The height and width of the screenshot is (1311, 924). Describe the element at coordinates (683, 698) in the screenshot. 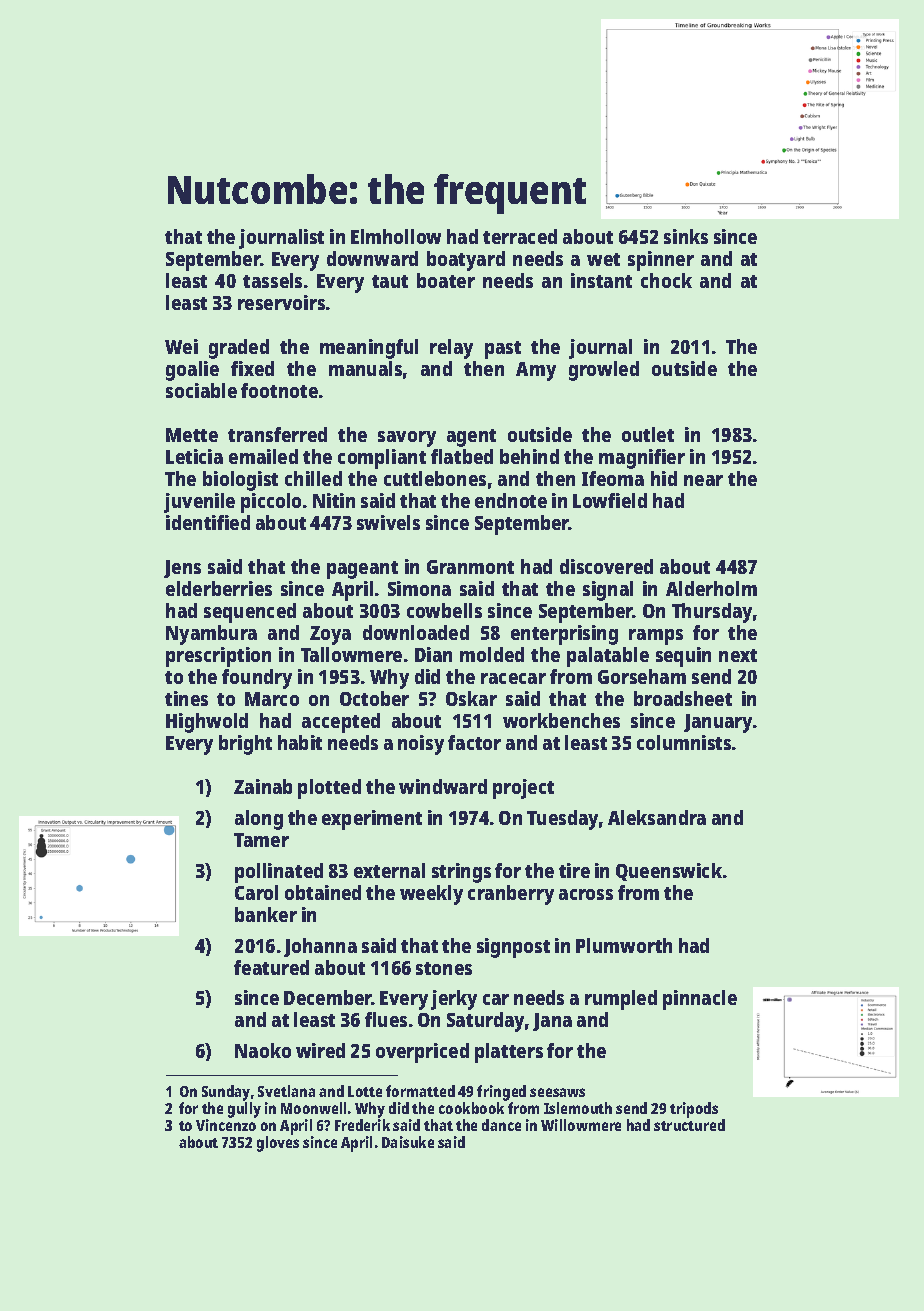

I see `broadsheet` at that location.
